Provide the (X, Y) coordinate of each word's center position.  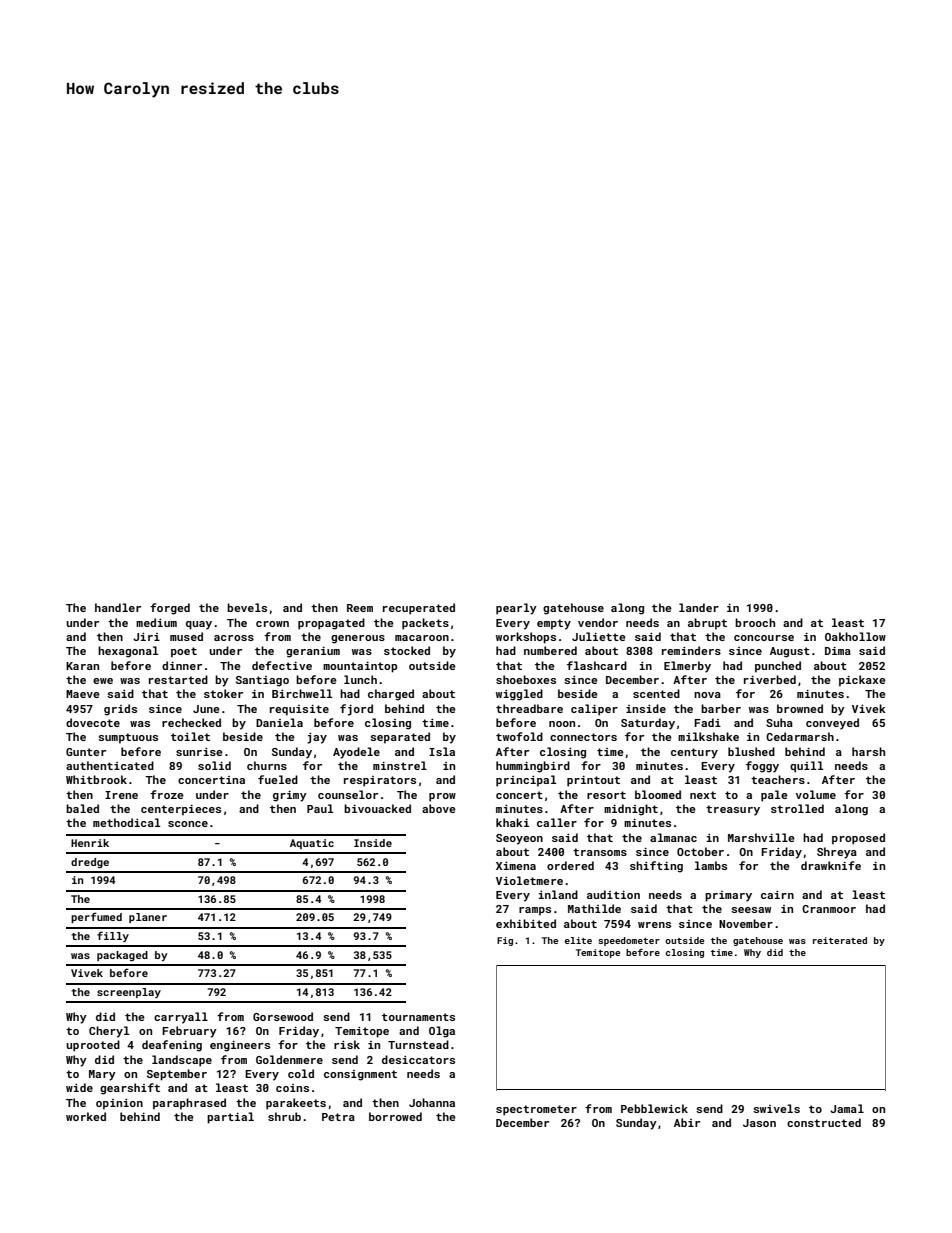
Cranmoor (829, 909)
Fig (505, 941)
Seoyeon (519, 839)
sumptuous (128, 738)
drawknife (831, 865)
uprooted (93, 1046)
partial (230, 1118)
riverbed (770, 679)
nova (707, 695)
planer (148, 918)
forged (170, 609)
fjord (356, 710)
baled (82, 808)
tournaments (418, 1017)
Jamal (847, 1108)
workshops (526, 638)
